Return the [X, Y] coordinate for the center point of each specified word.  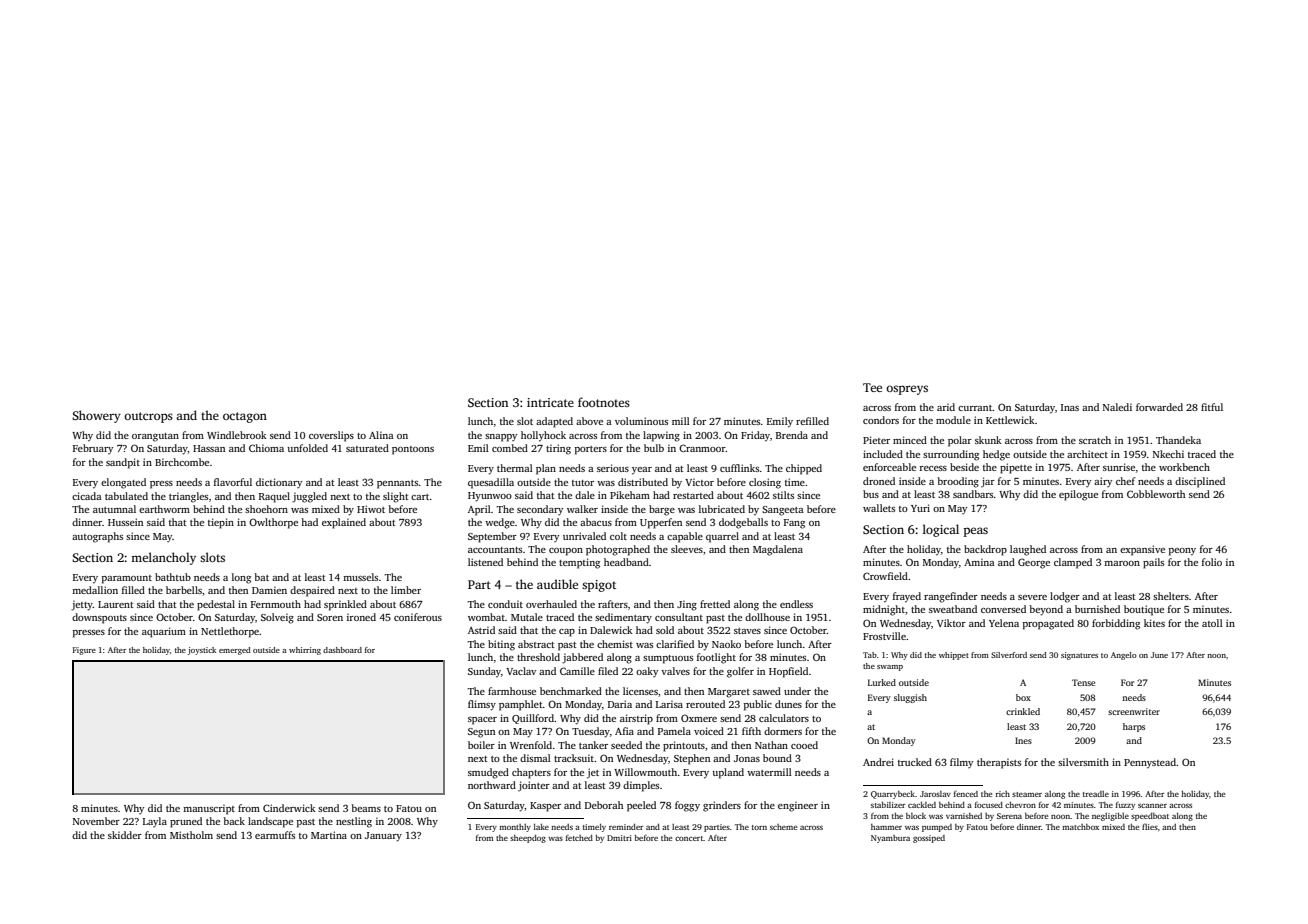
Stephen [692, 759]
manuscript [209, 809]
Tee [872, 387]
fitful [1212, 407]
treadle [1096, 794]
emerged [235, 651]
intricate [550, 402]
